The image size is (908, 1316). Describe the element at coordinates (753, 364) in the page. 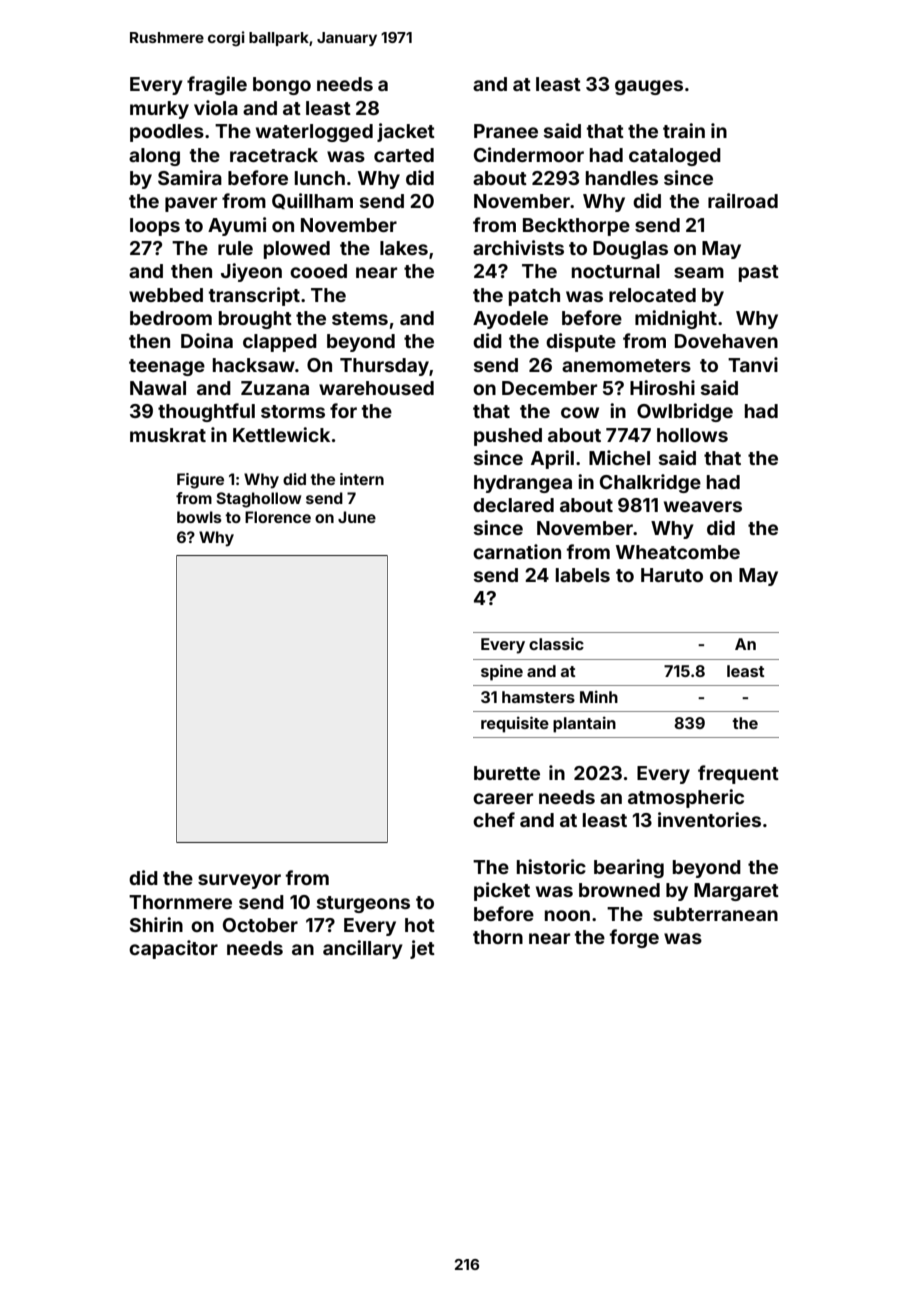

I see `Tanvi` at that location.
